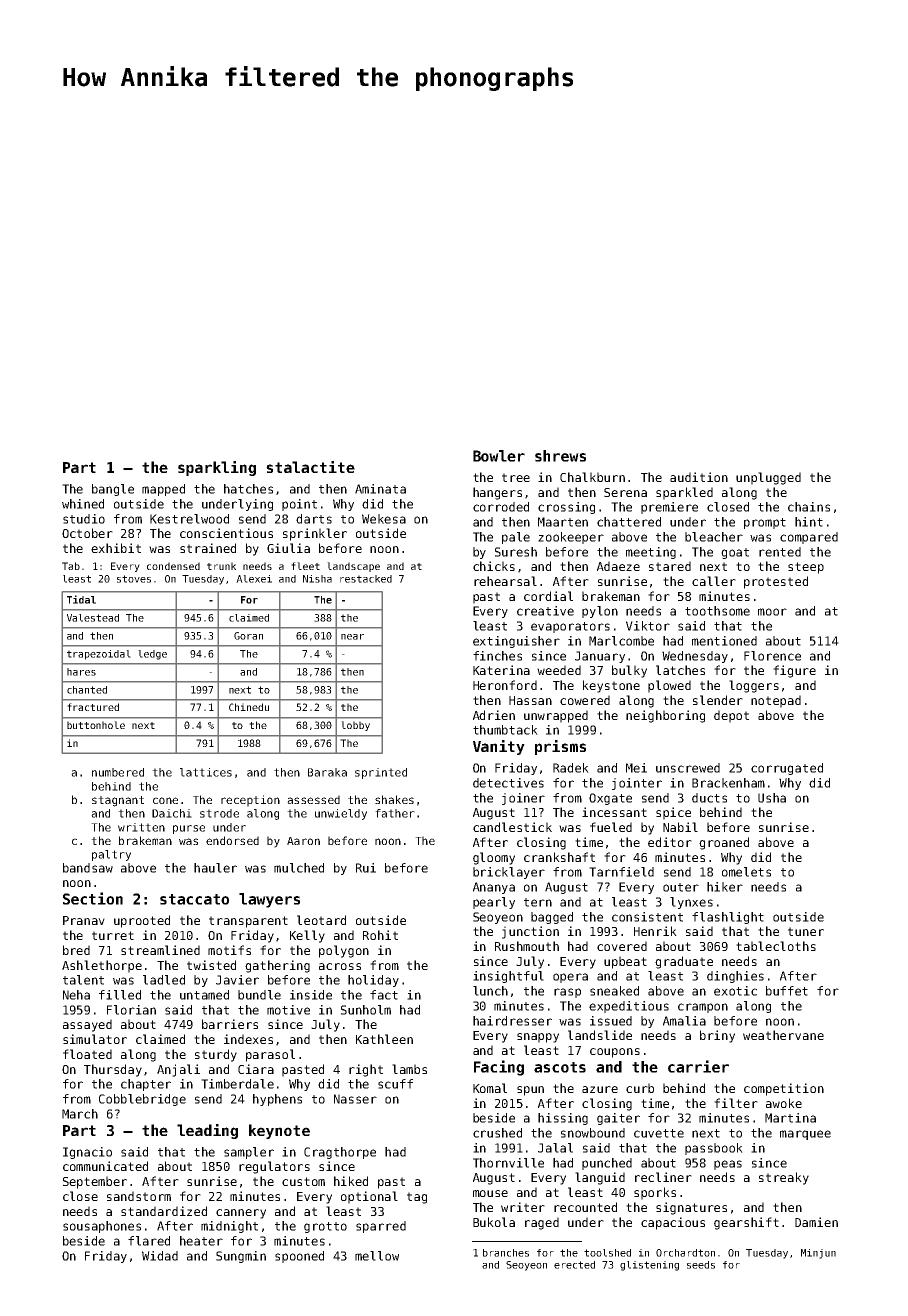  Describe the element at coordinates (96, 725) in the image. I see `buttonhole` at that location.
